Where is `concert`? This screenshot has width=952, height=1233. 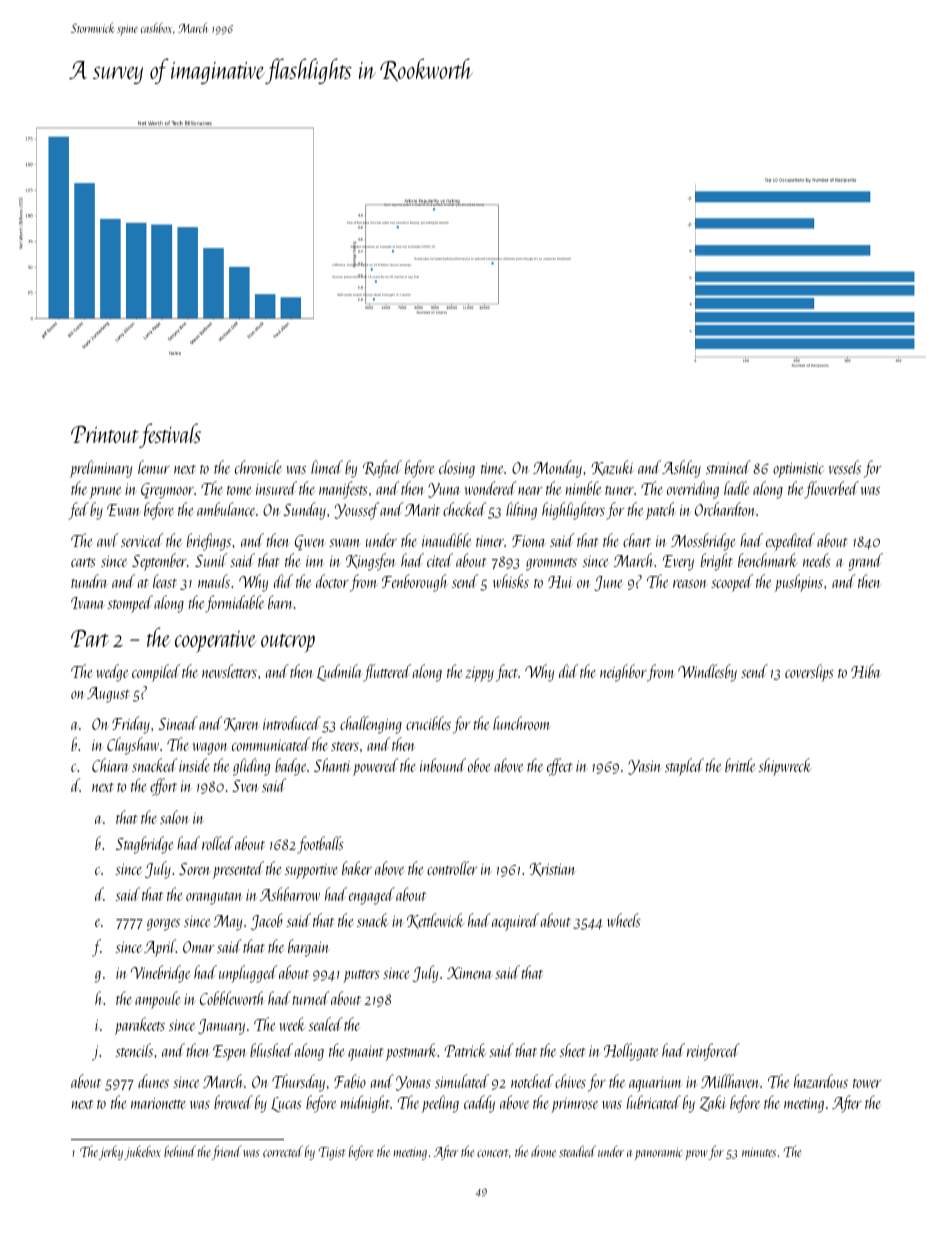 concert is located at coordinates (493, 1153).
